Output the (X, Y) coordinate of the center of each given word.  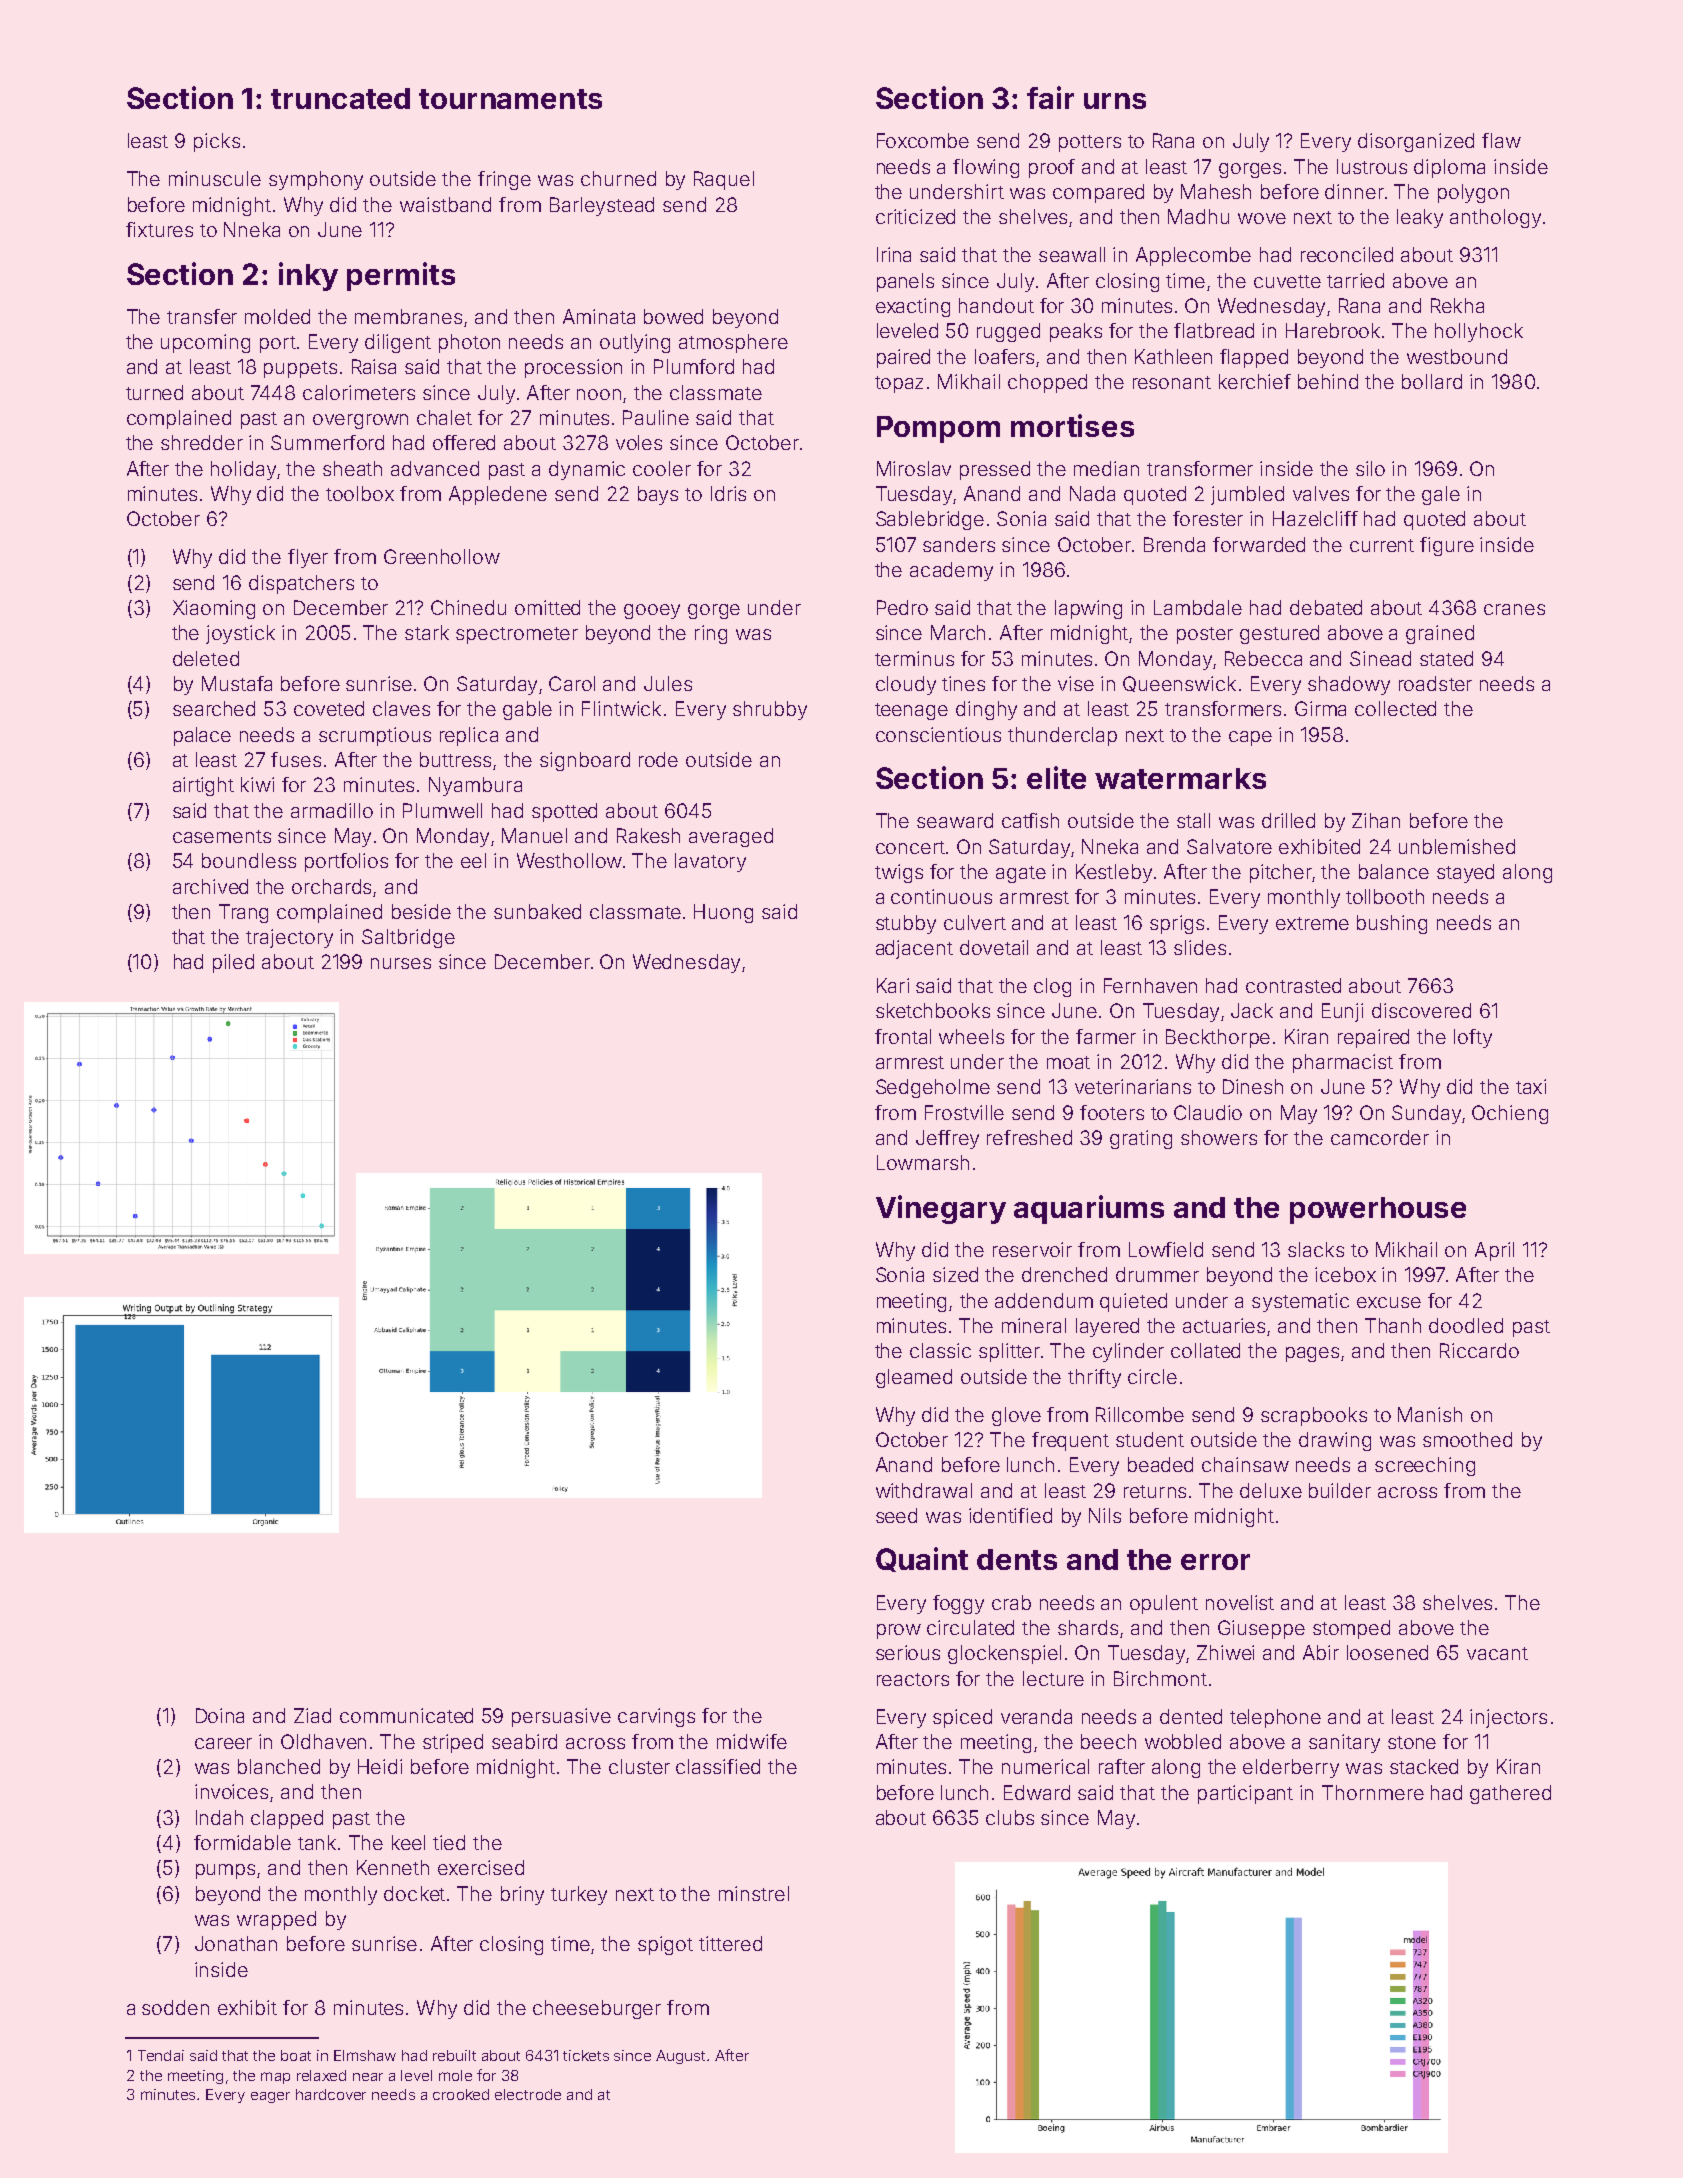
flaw (1501, 140)
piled (233, 963)
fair (1050, 97)
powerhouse (1378, 1210)
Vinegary (941, 1209)
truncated (340, 98)
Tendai (161, 2055)
